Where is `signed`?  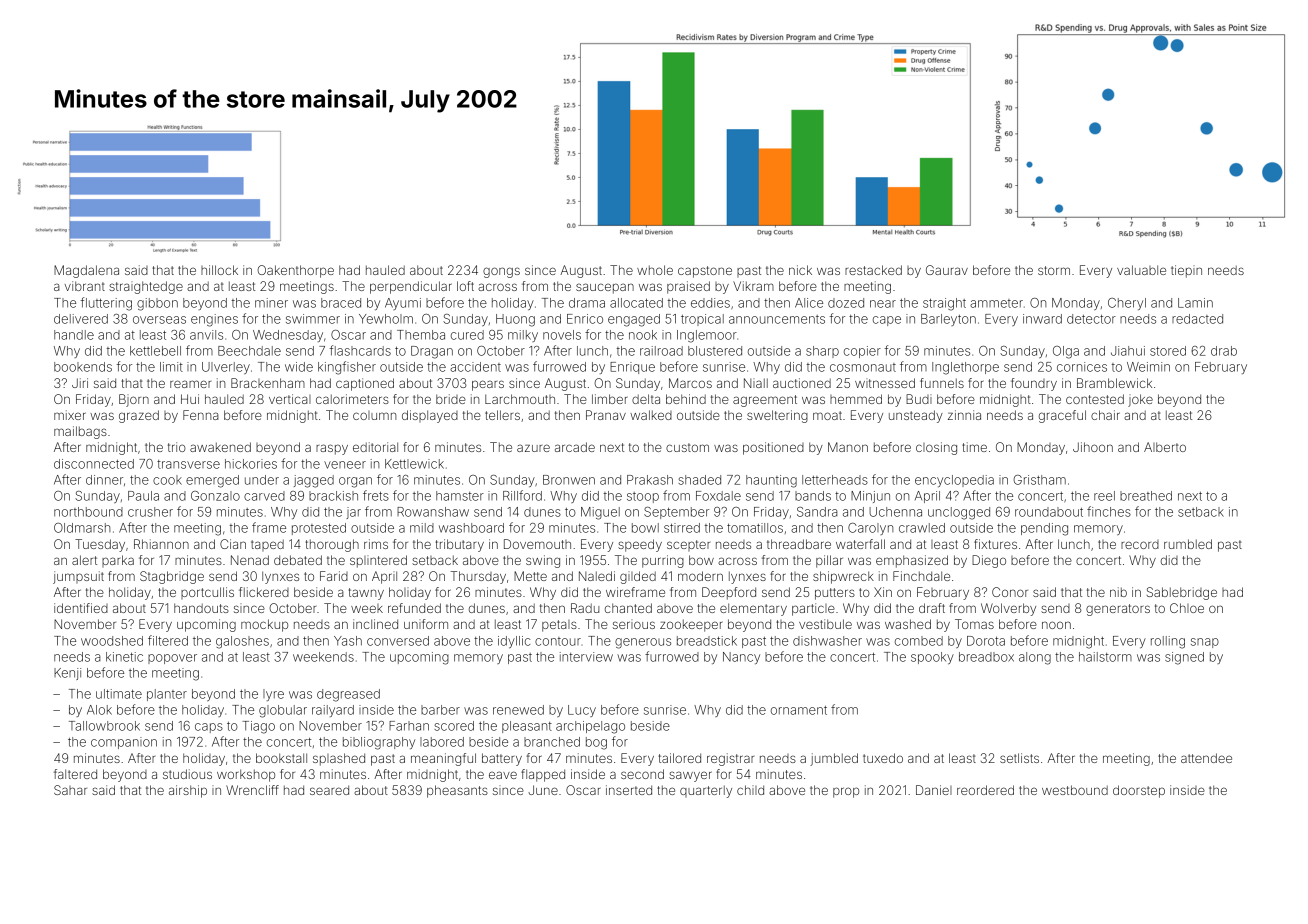 signed is located at coordinates (1184, 658).
